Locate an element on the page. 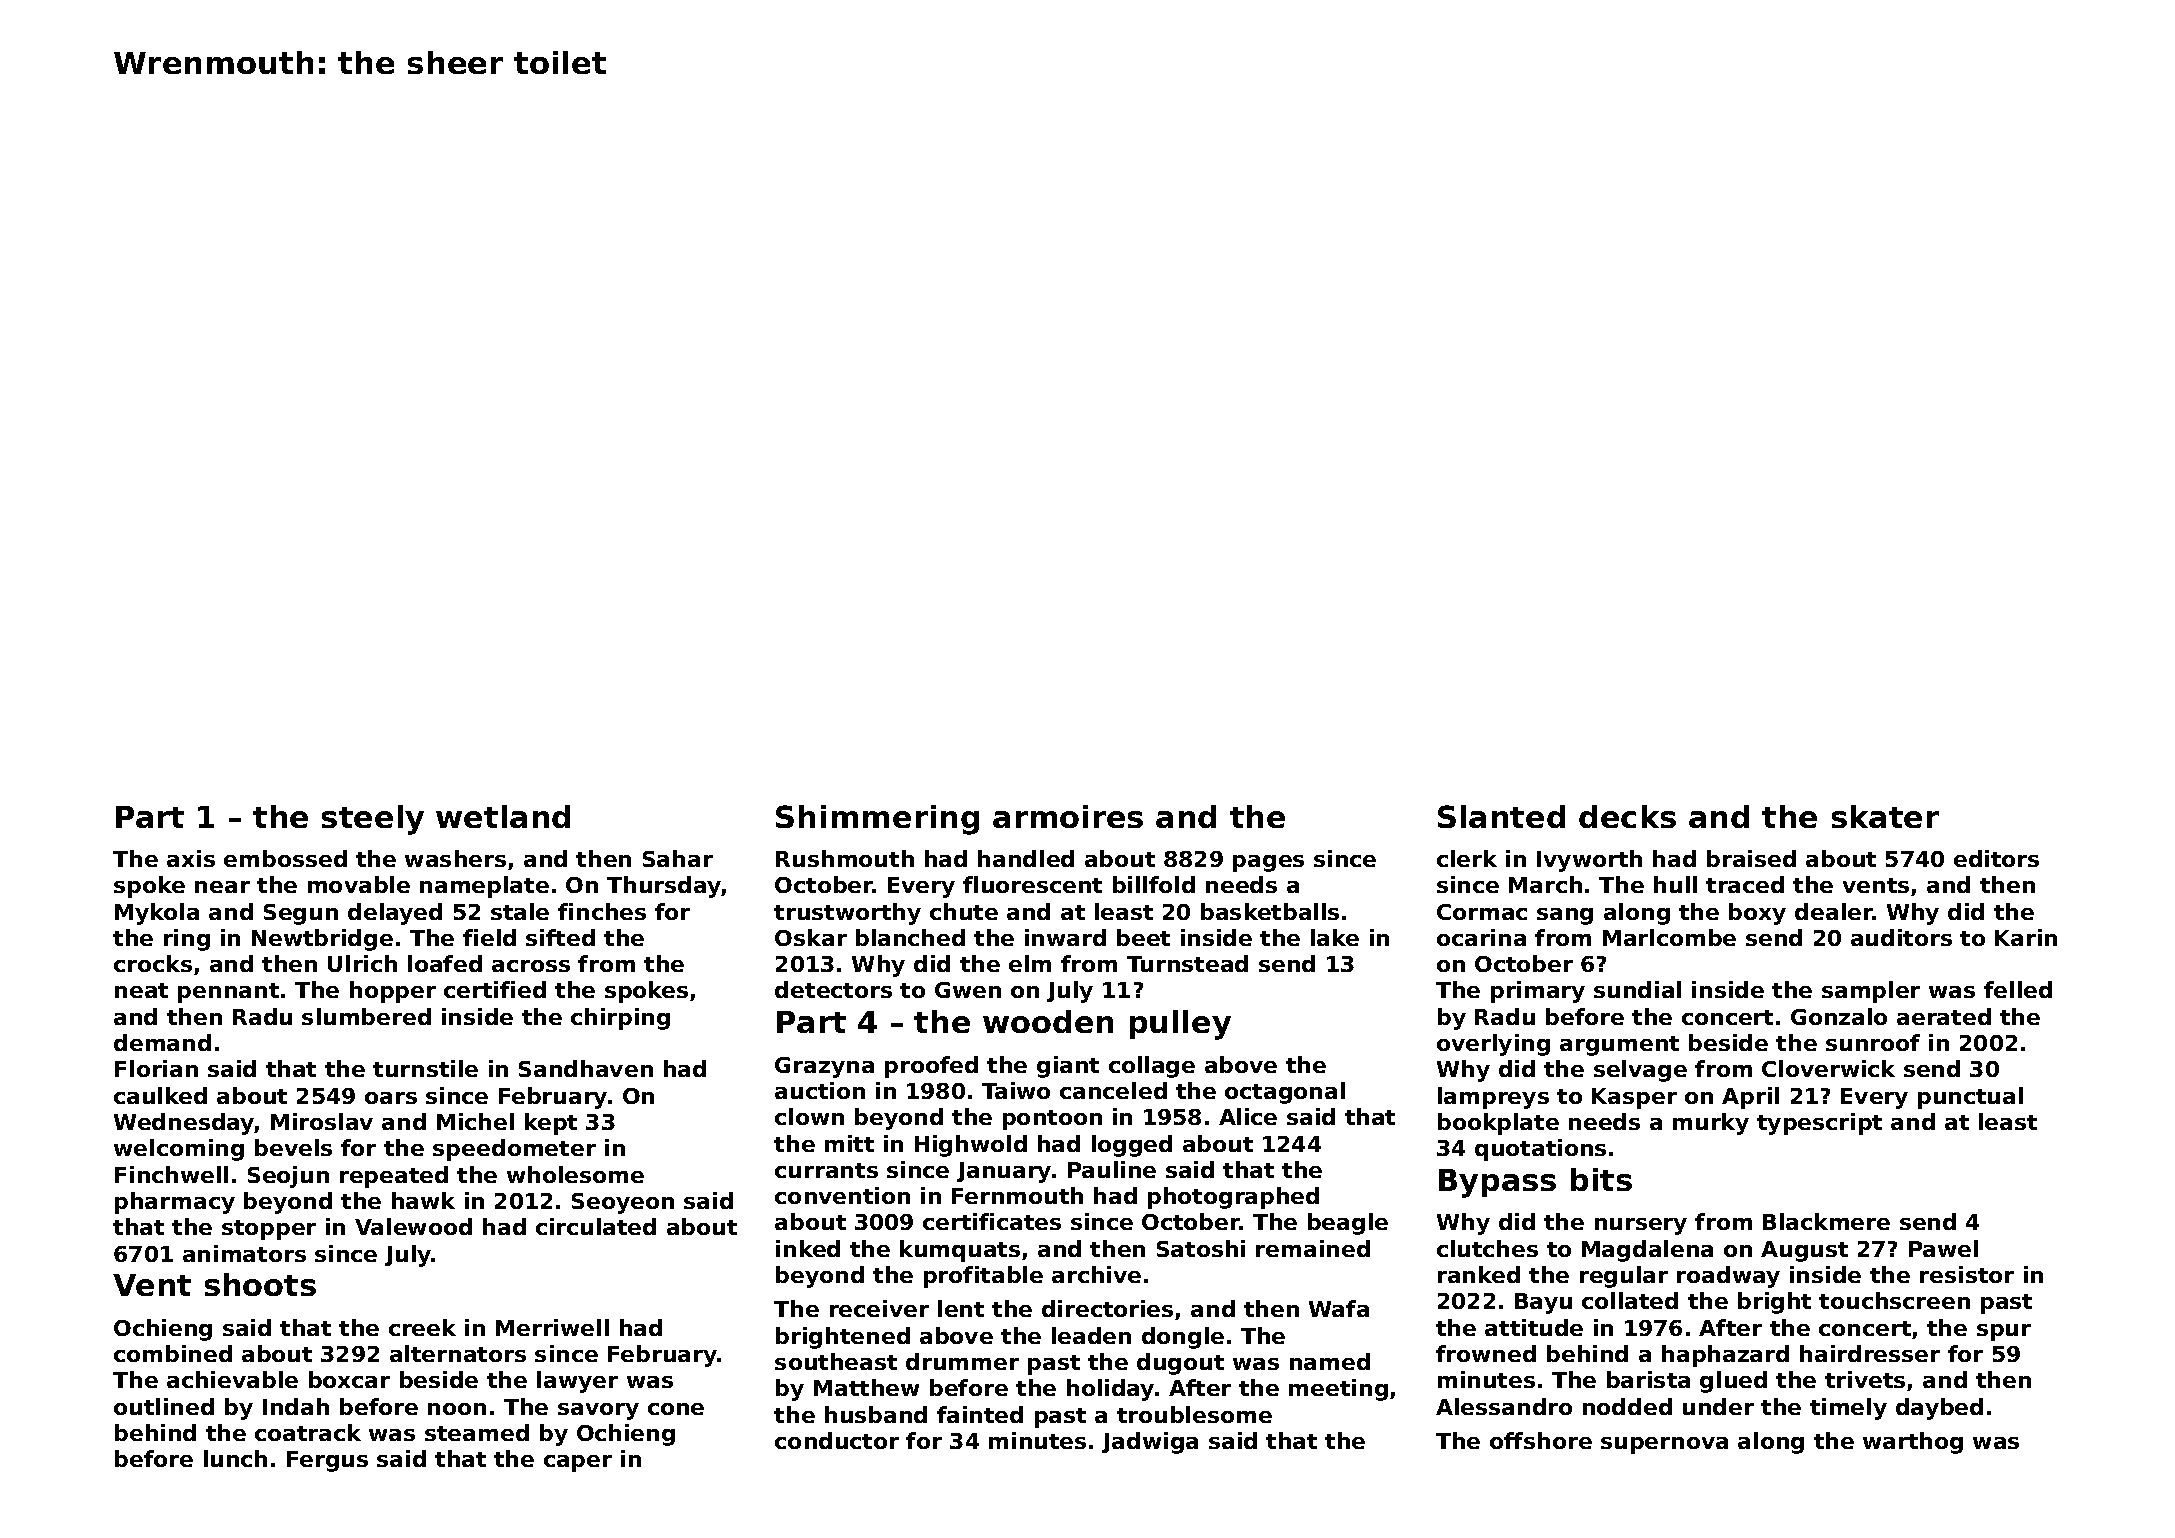 The height and width of the document is (1538, 2175). Florian is located at coordinates (156, 1068).
